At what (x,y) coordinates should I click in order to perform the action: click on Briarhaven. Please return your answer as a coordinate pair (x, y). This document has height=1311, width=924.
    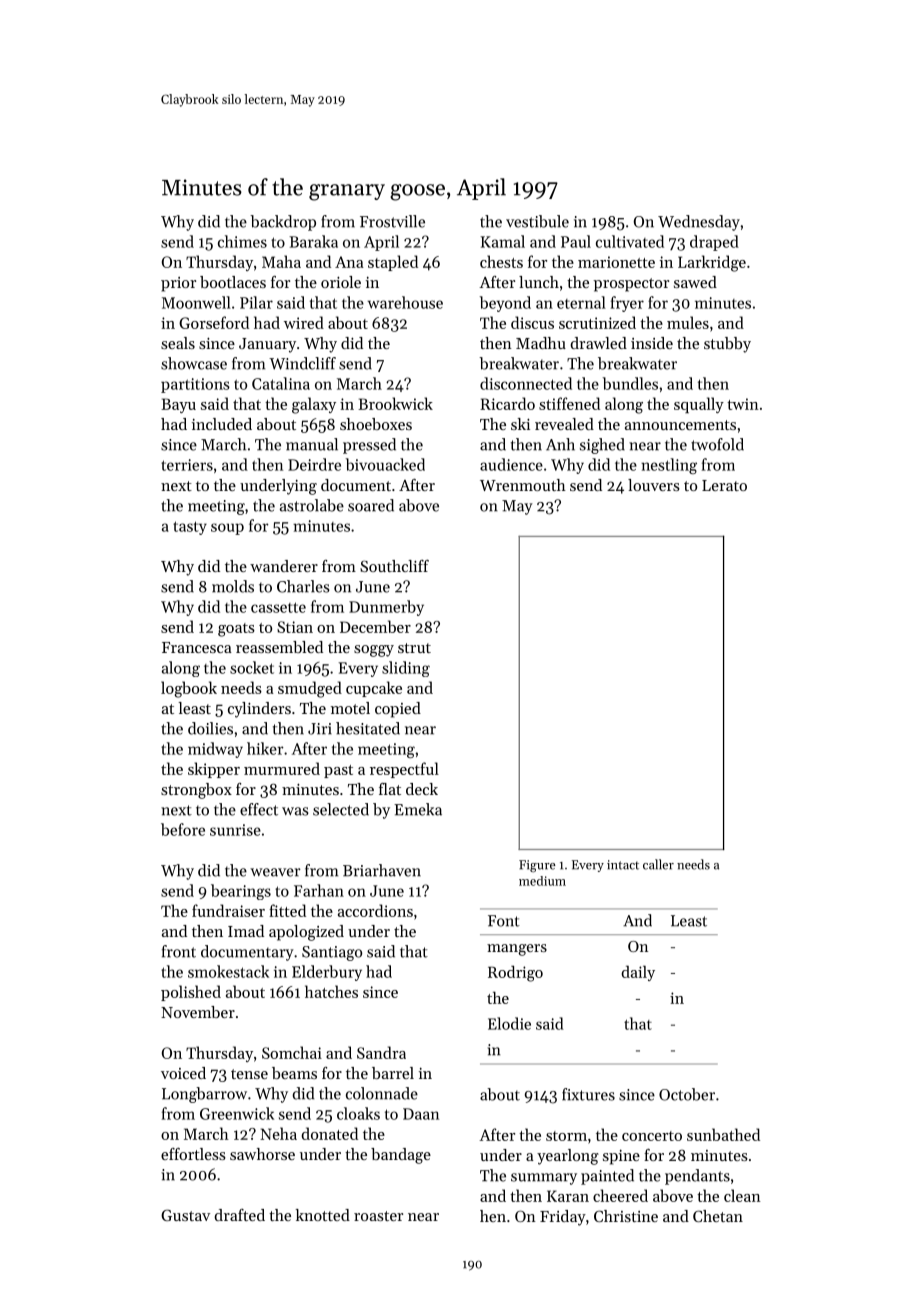
    Looking at the image, I should click on (382, 870).
